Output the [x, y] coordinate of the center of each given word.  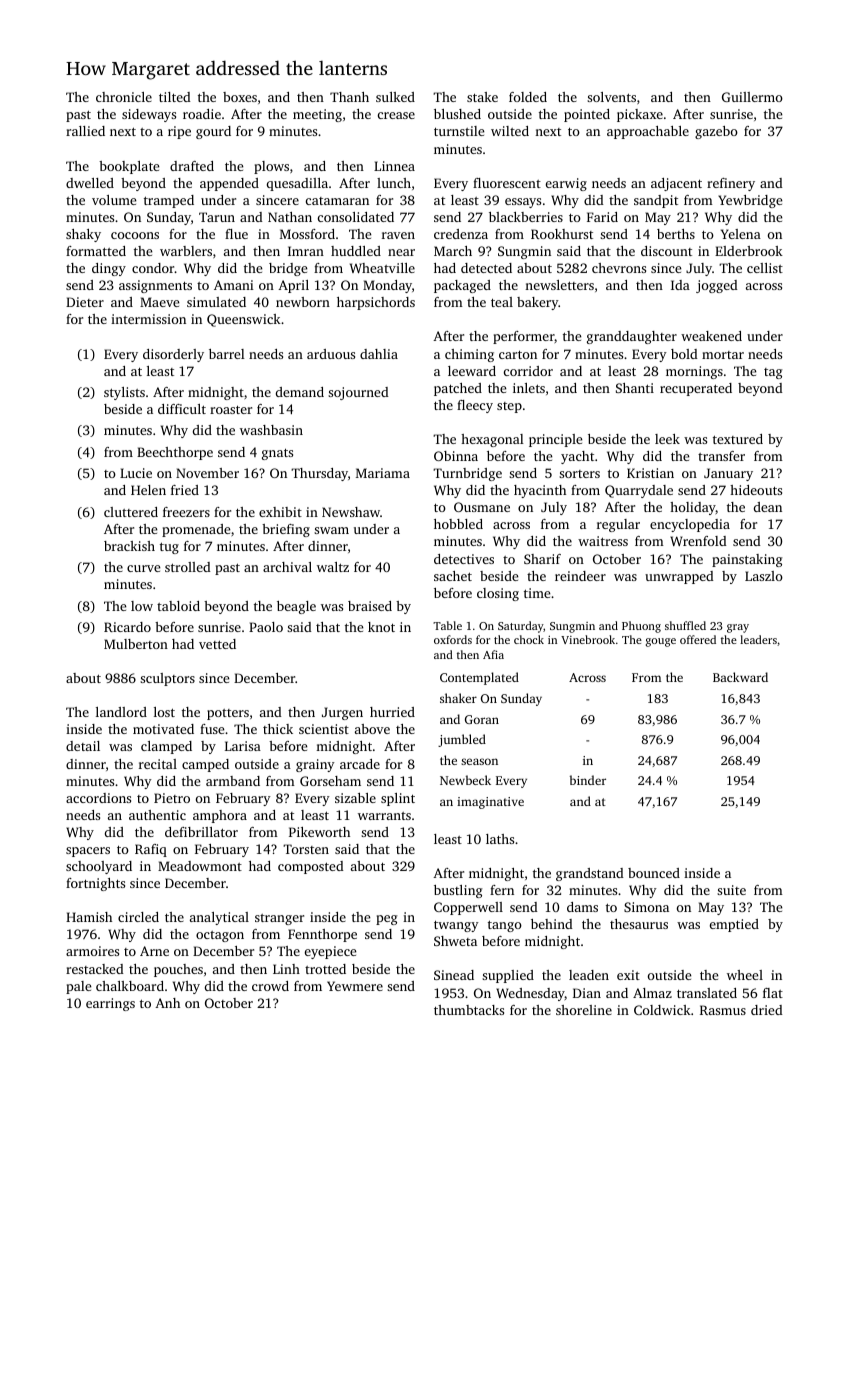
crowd [270, 986]
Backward [740, 677]
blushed [457, 114]
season [479, 761]
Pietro [172, 798]
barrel [227, 354]
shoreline [584, 1010]
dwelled [90, 183]
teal [502, 302]
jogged [717, 286]
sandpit [656, 201]
